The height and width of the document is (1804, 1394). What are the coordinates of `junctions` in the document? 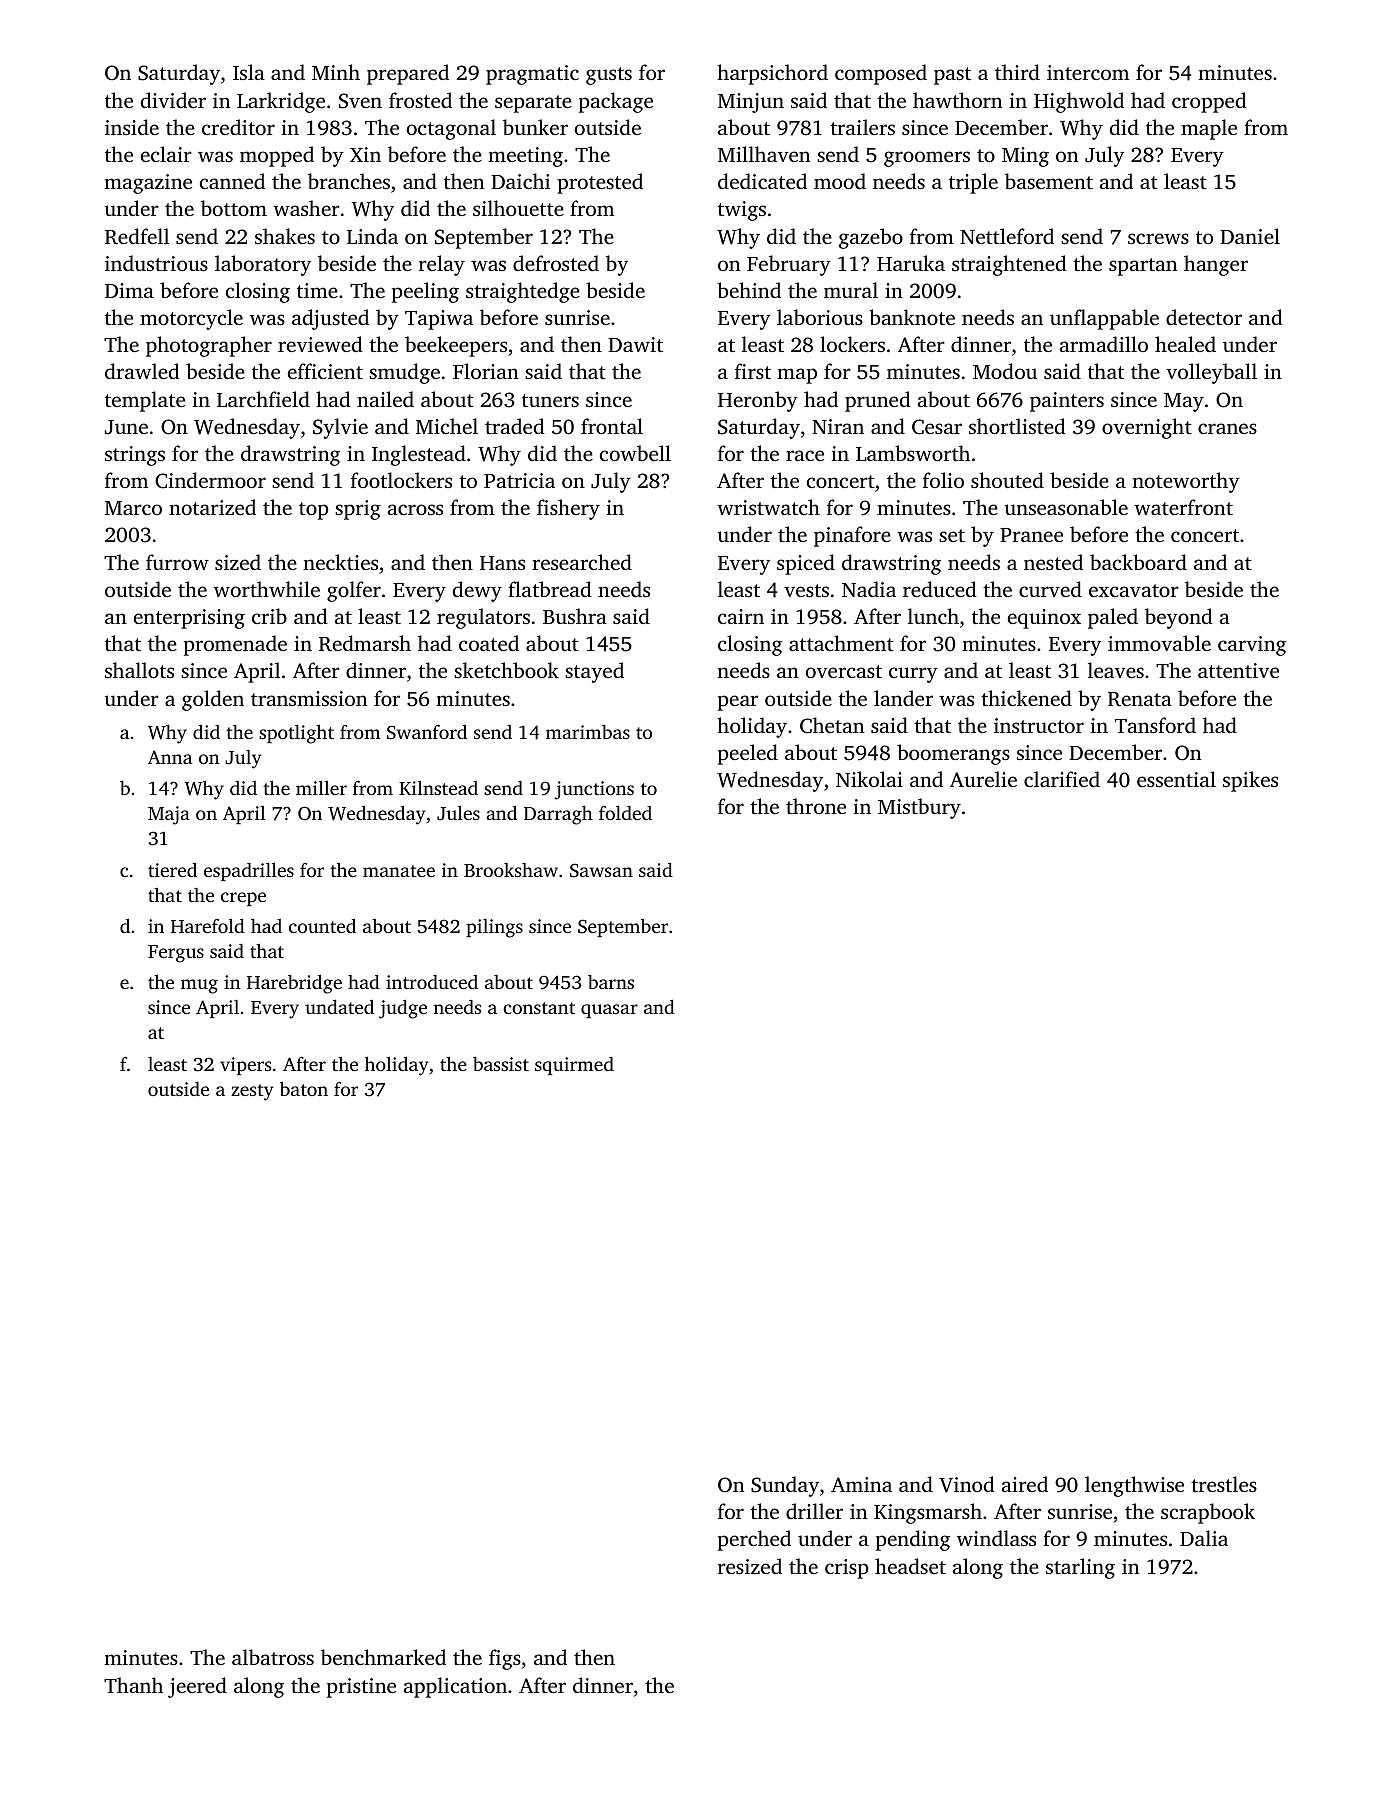 It's located at (594, 790).
